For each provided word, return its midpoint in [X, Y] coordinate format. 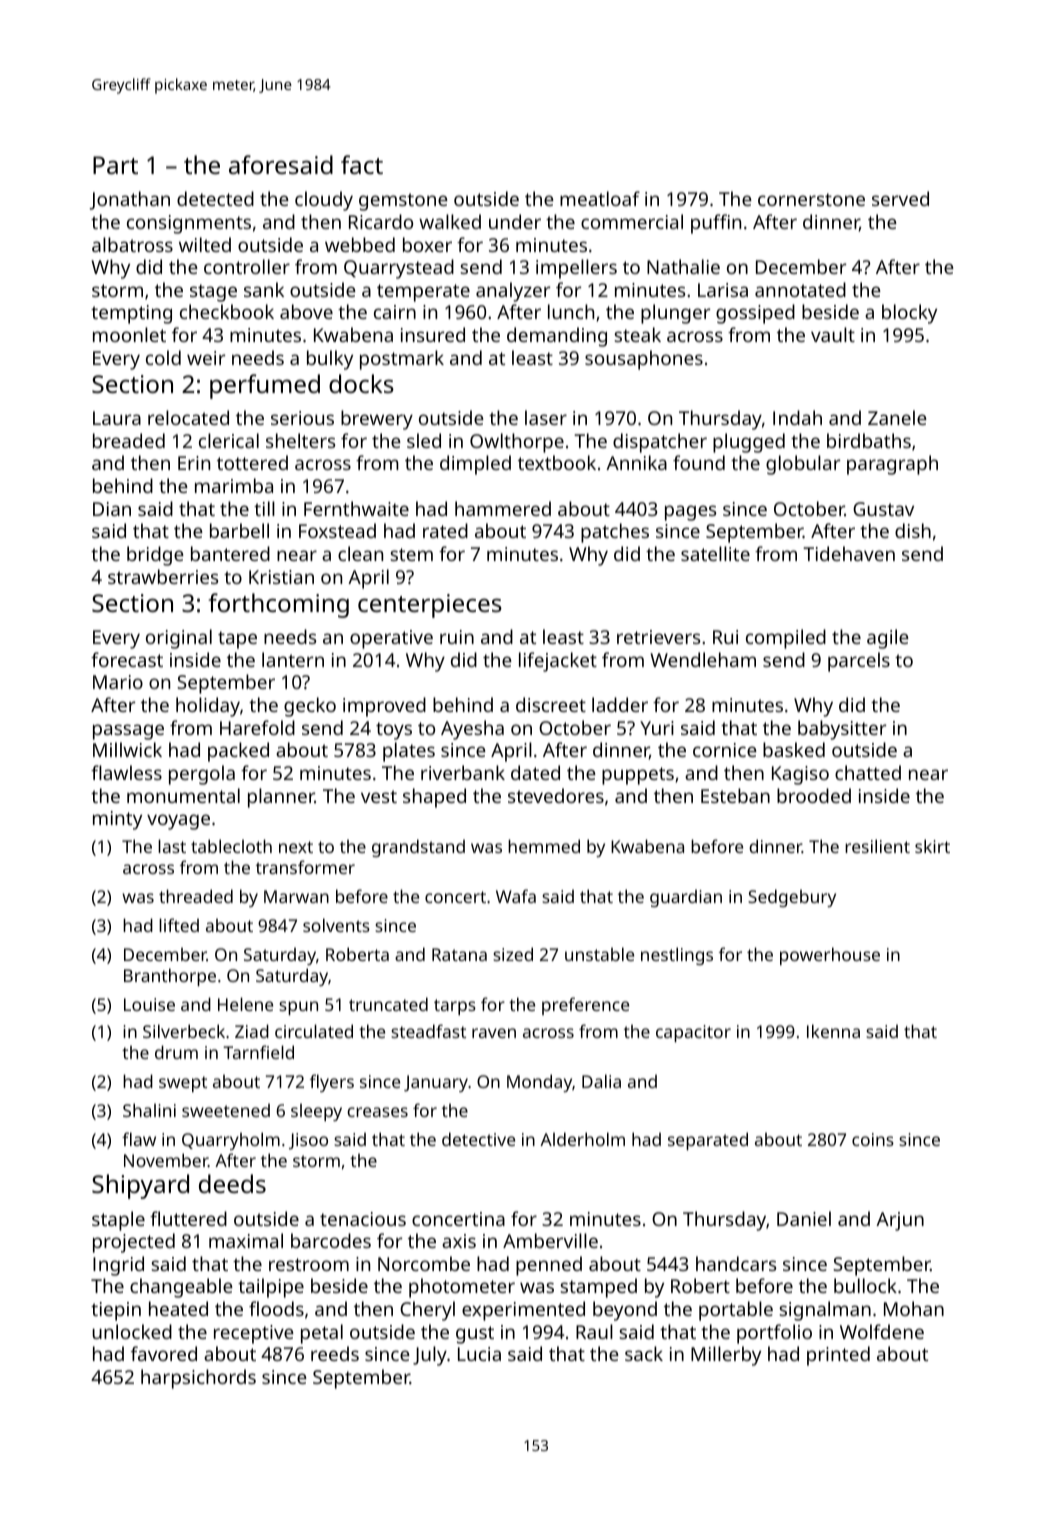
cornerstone [811, 199]
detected [215, 198]
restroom [309, 1264]
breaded [129, 440]
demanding [557, 337]
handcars [736, 1263]
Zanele [897, 417]
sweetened [226, 1110]
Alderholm [582, 1139]
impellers [576, 269]
